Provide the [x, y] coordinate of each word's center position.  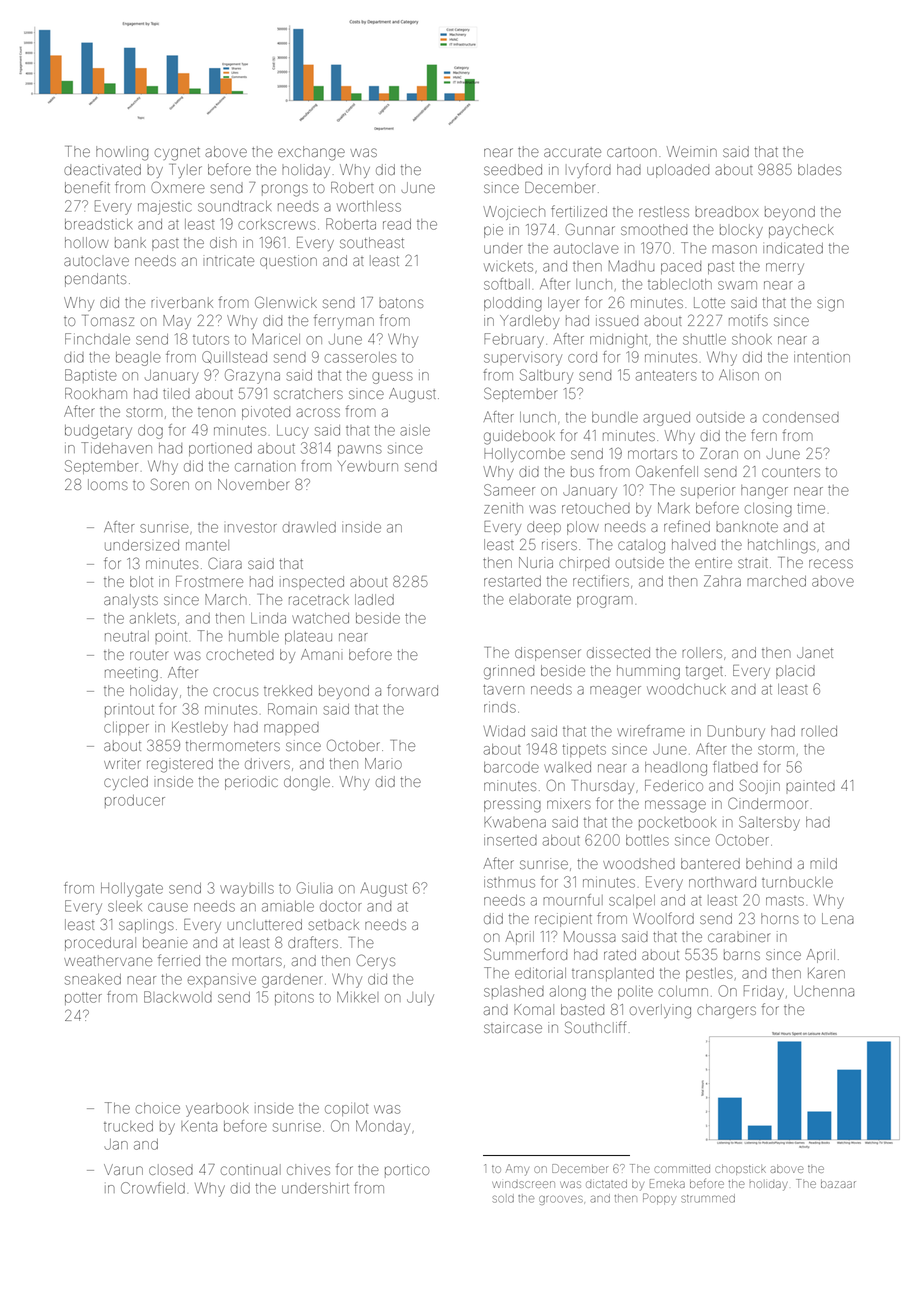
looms [108, 484]
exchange [311, 153]
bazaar [838, 1184]
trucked [128, 1126]
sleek [125, 906]
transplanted [613, 974]
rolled [819, 731]
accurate [572, 152]
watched [320, 618]
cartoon [632, 152]
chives [308, 1169]
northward [722, 882]
